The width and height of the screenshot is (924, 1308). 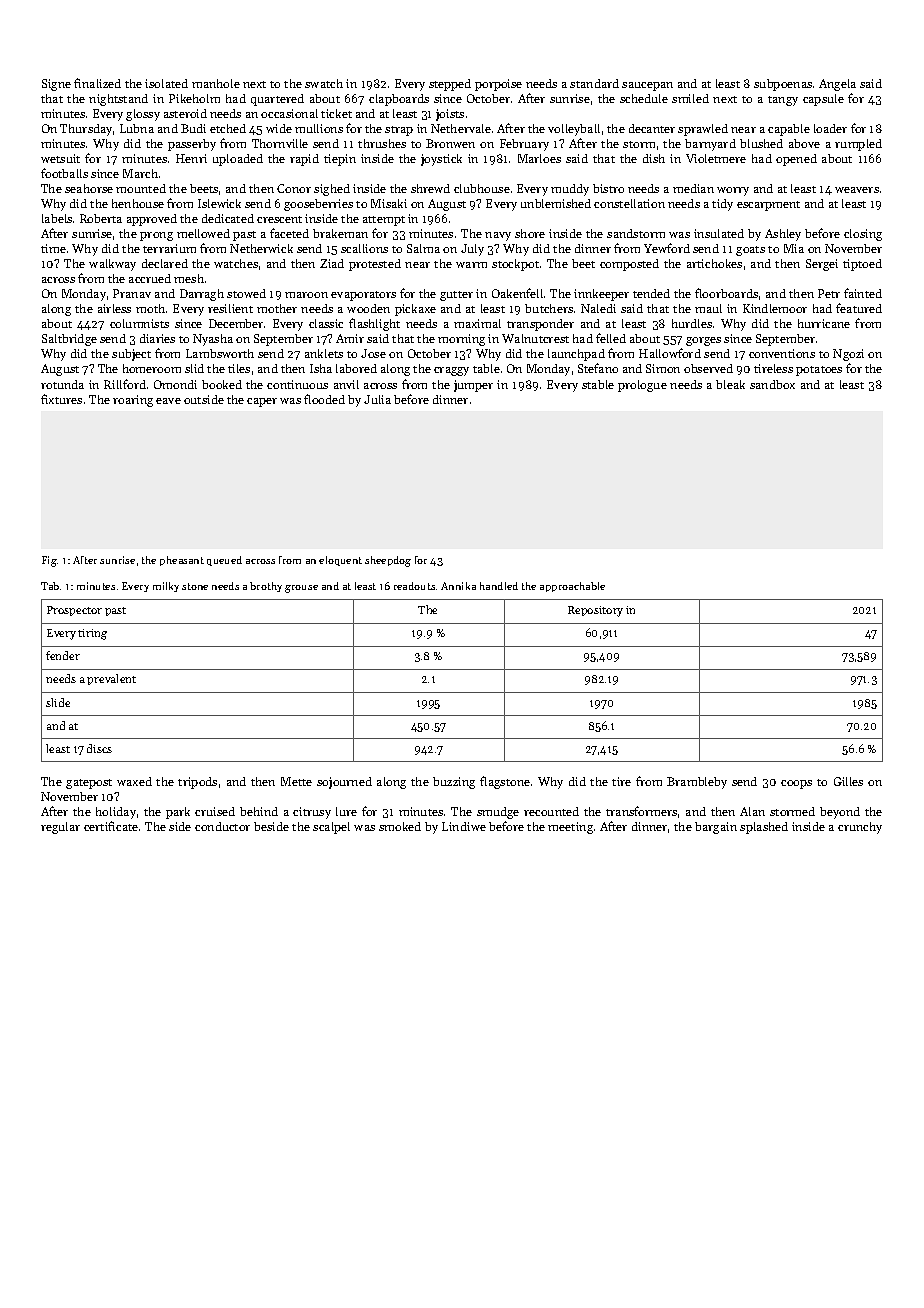 I want to click on conventions, so click(x=782, y=353).
